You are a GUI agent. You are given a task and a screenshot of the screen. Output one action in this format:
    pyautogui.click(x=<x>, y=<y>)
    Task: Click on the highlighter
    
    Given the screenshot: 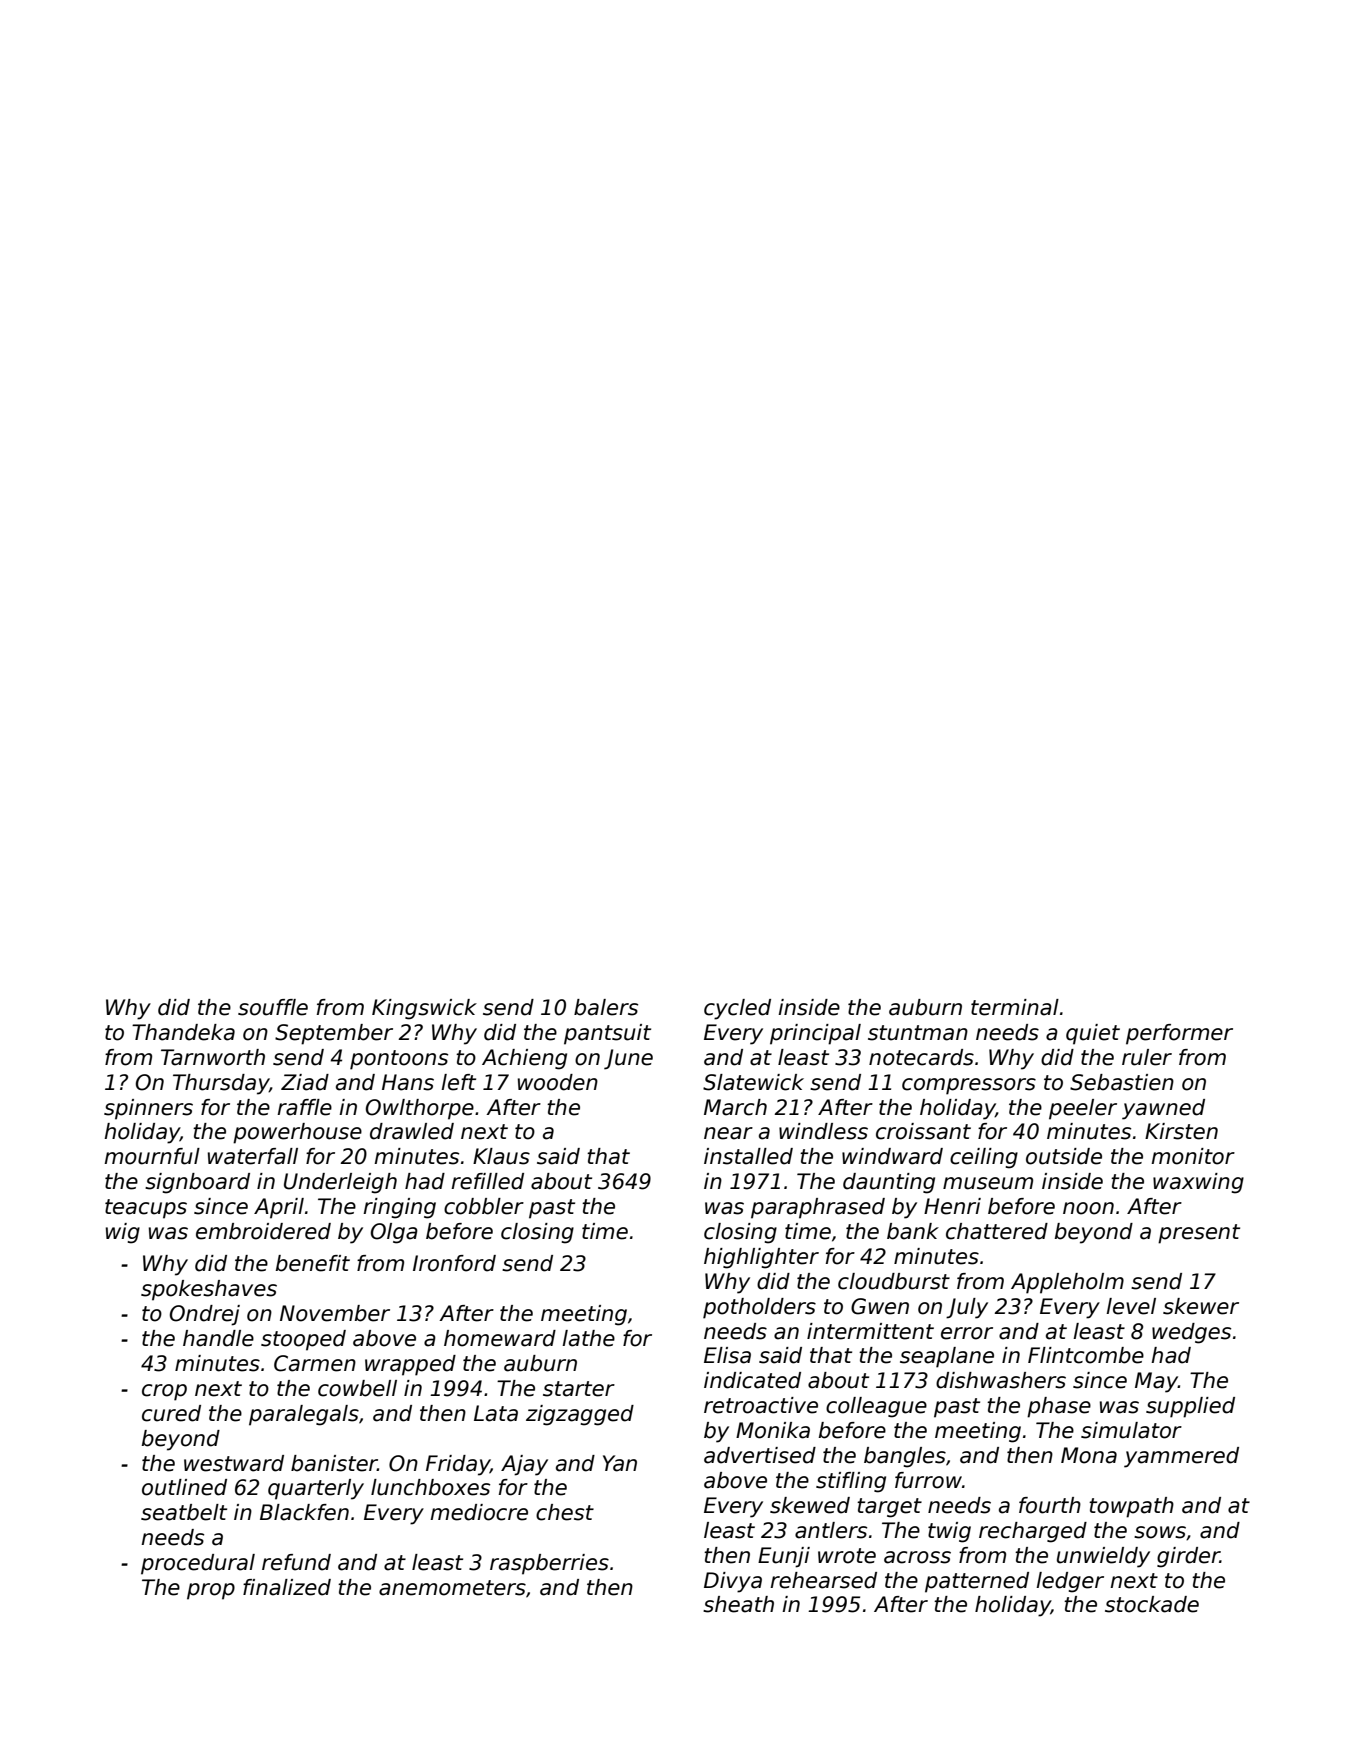 What is the action you would take?
    pyautogui.click(x=761, y=1258)
